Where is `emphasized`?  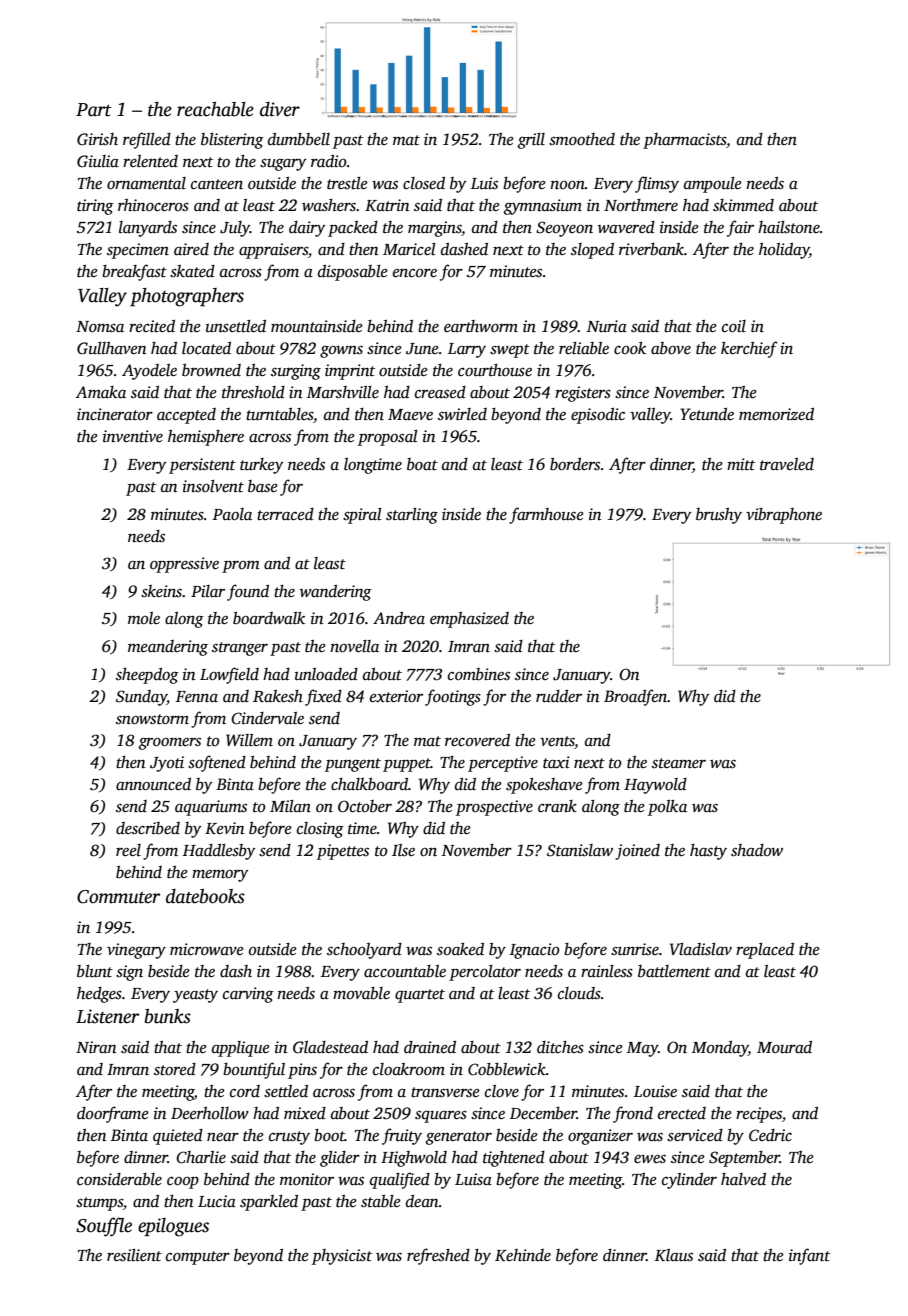
emphasized is located at coordinates (469, 620).
